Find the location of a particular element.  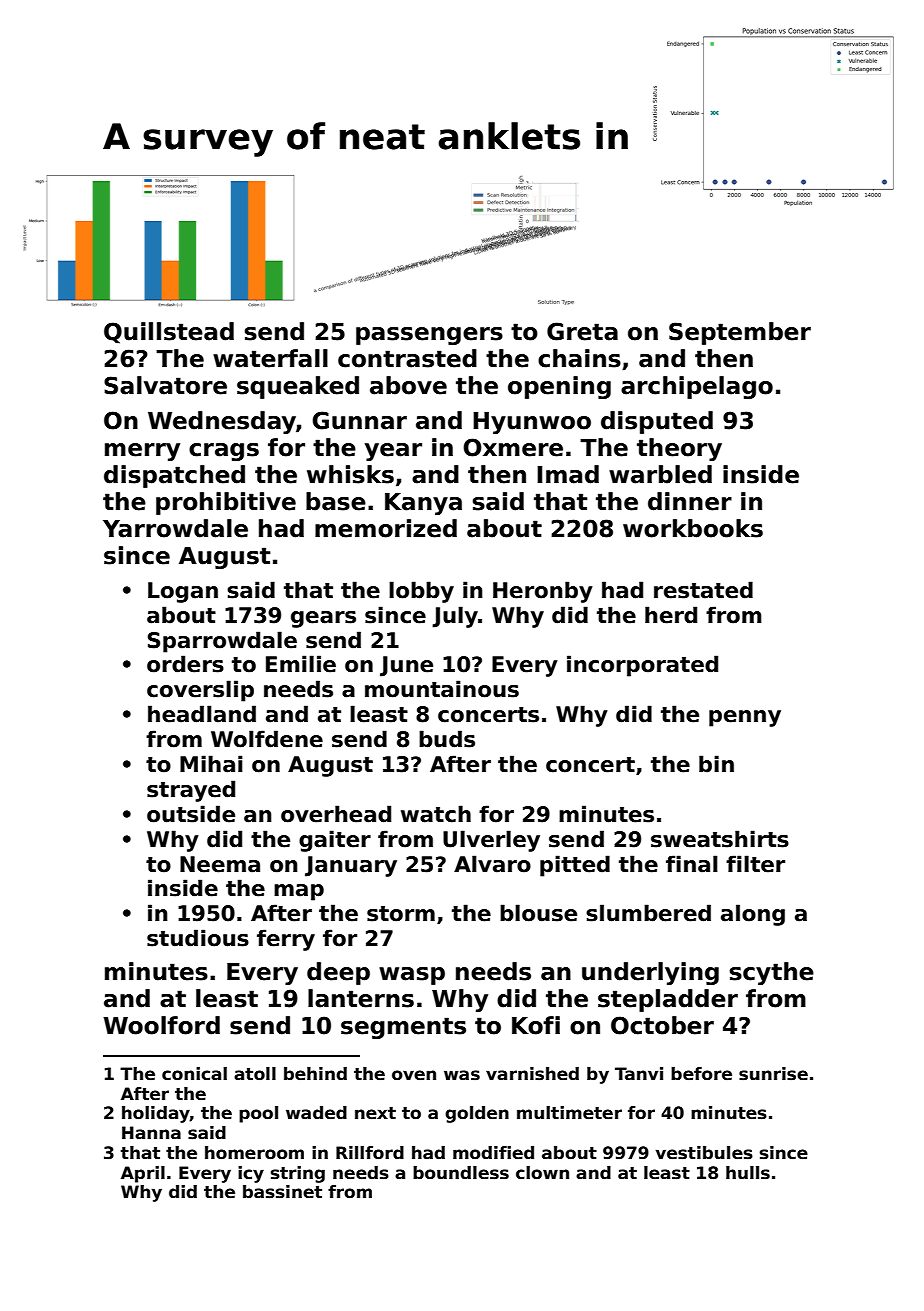

Woolford is located at coordinates (161, 1025).
